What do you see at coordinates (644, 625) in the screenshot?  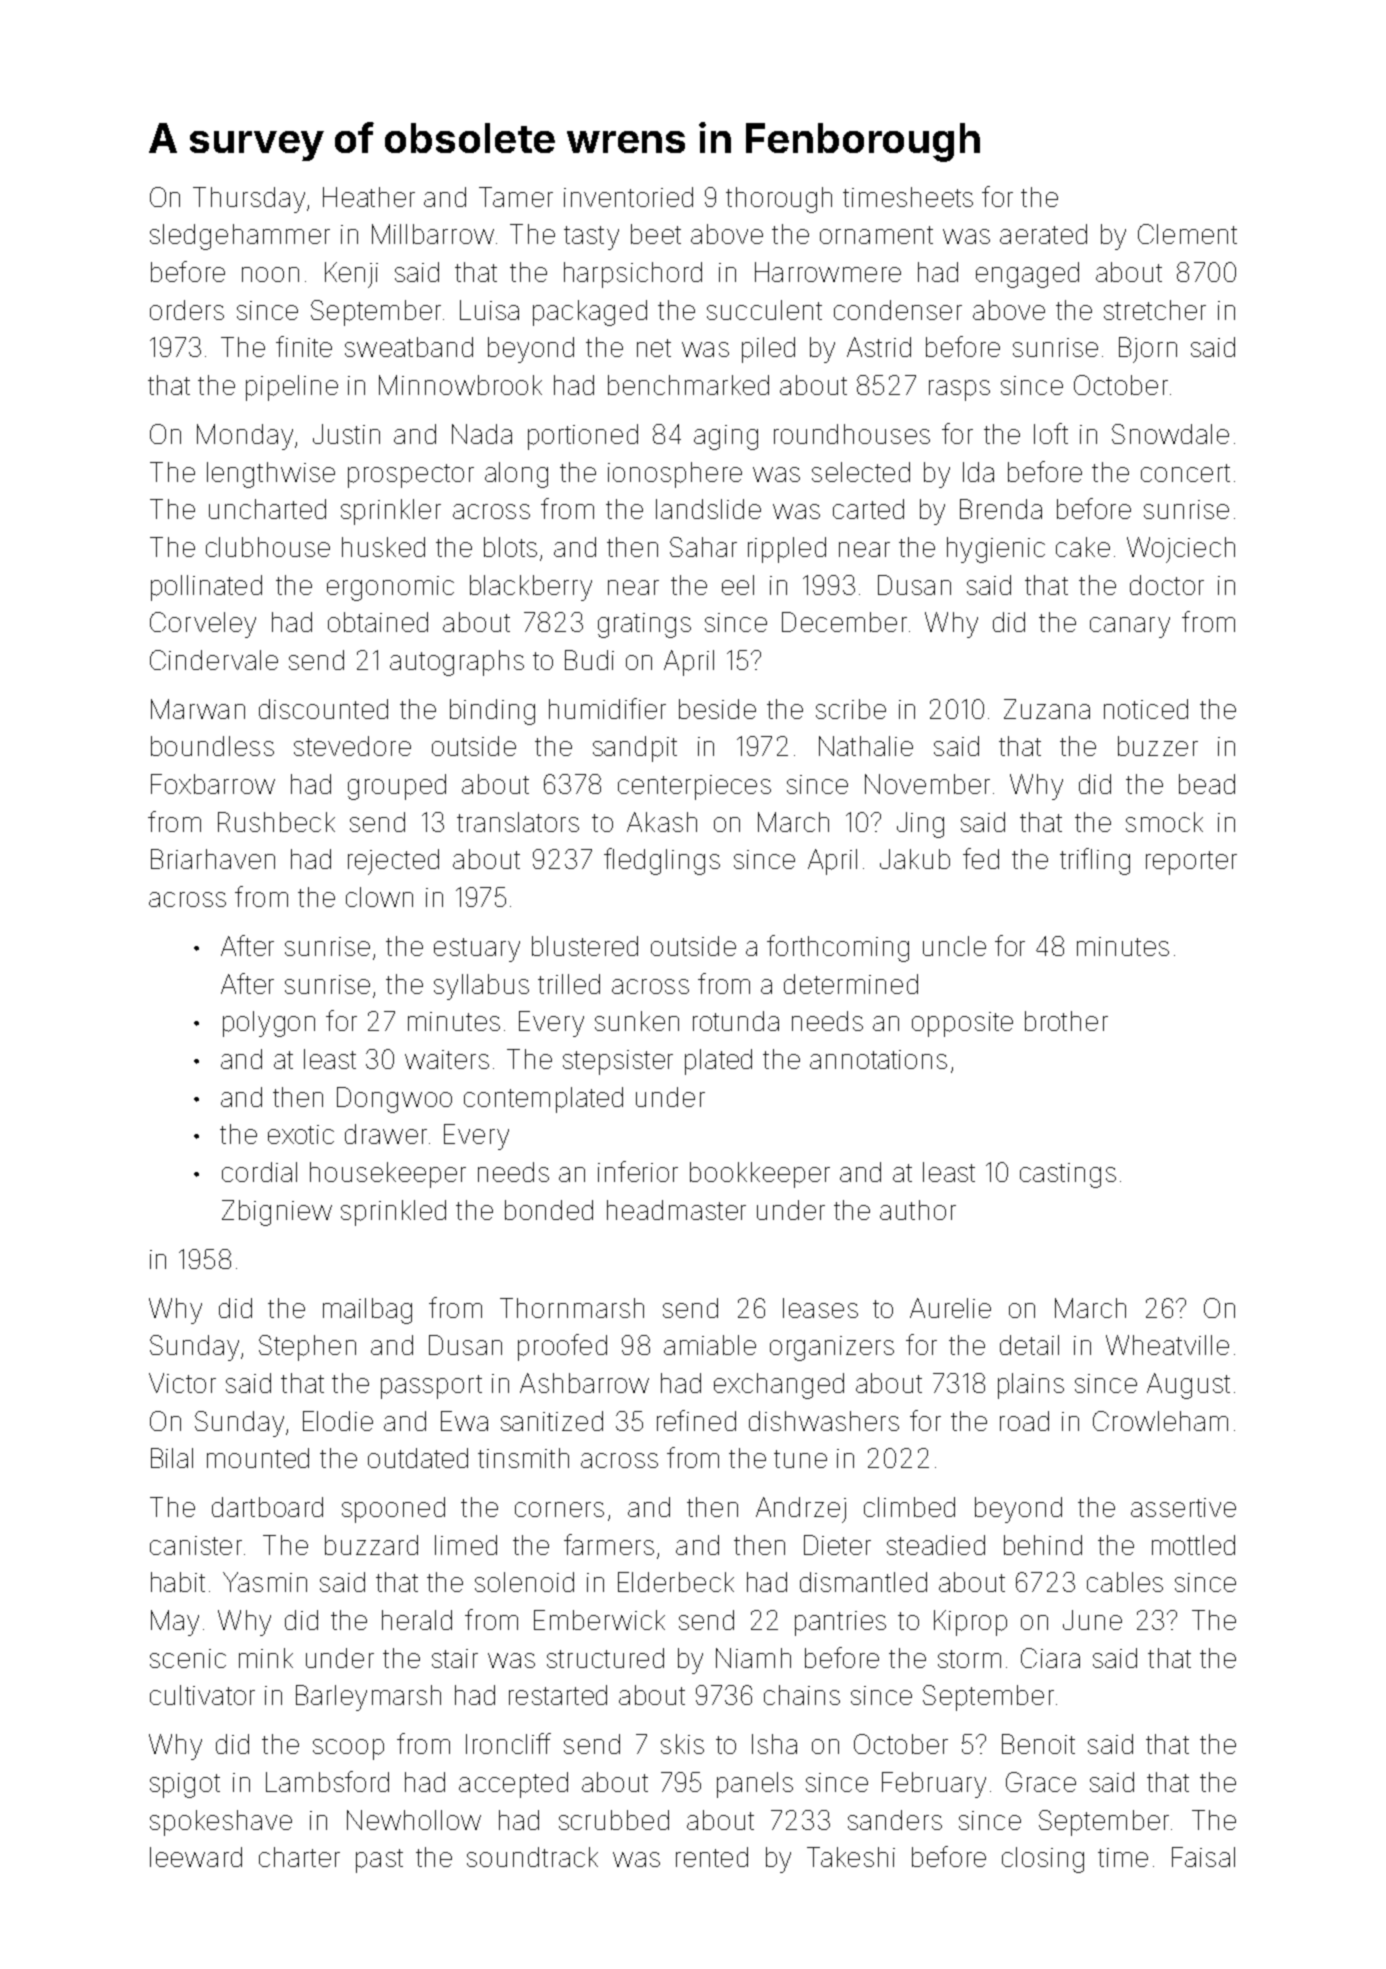 I see `gratings` at bounding box center [644, 625].
